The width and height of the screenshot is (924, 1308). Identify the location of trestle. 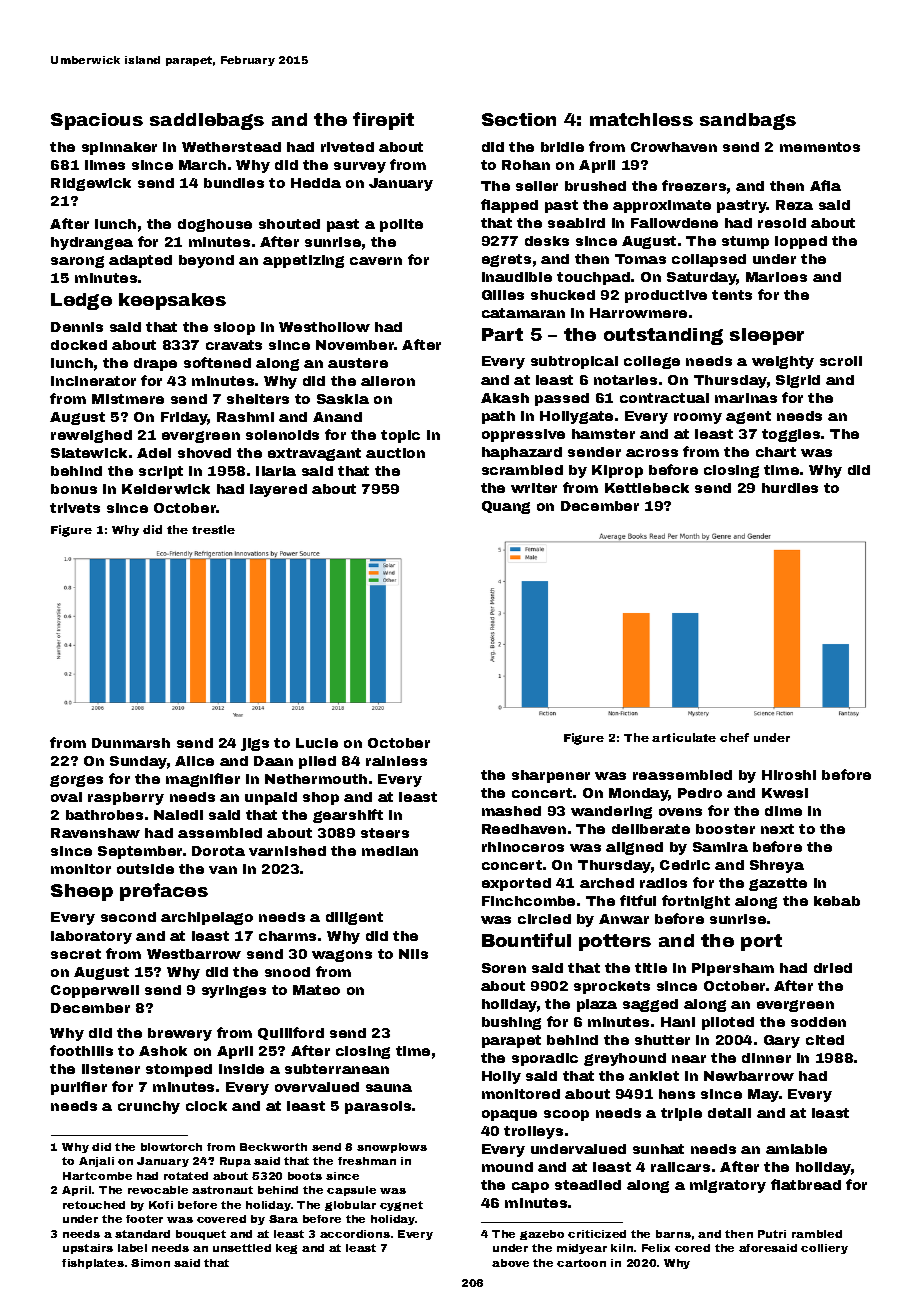
(213, 529).
